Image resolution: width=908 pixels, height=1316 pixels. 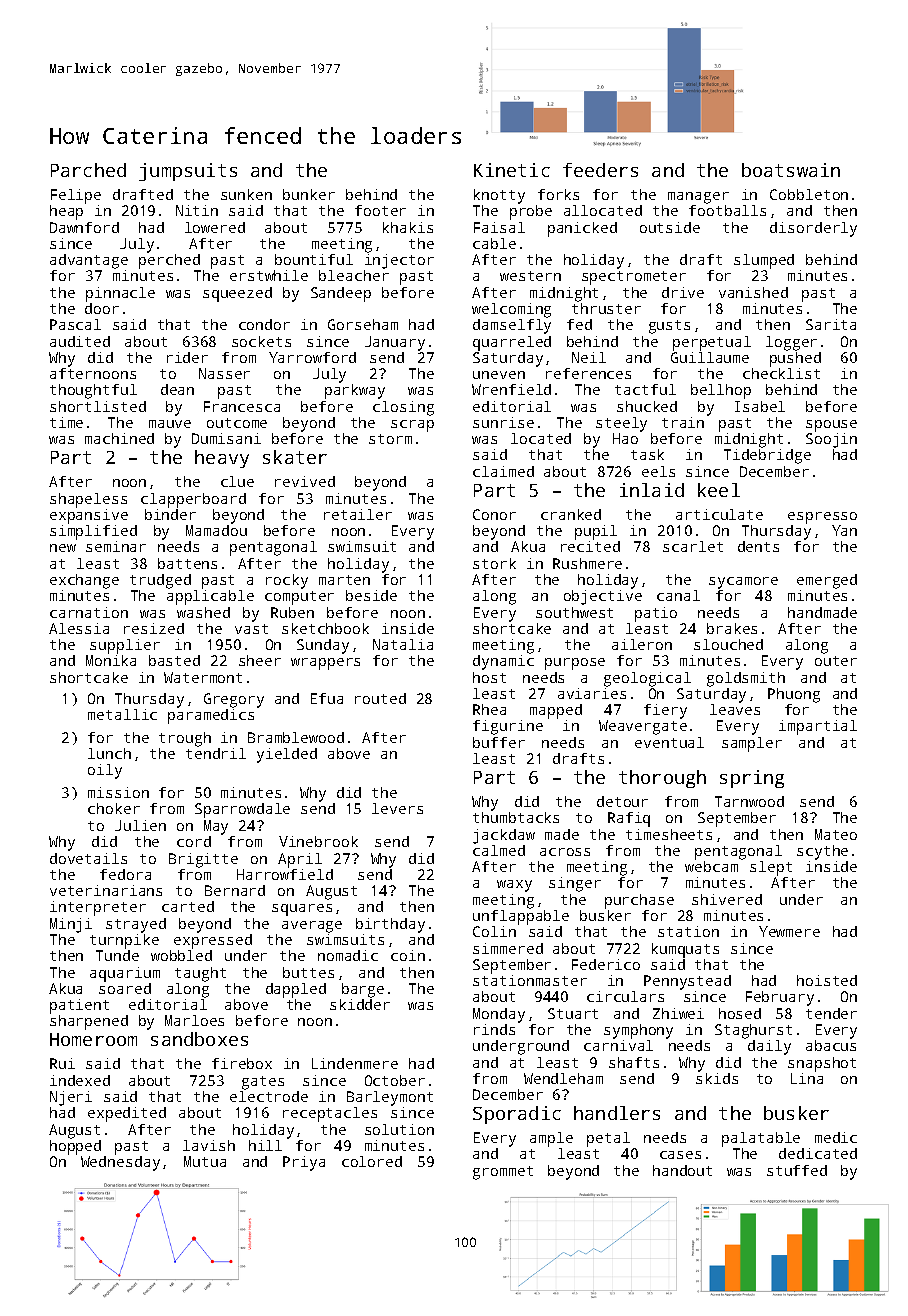 I want to click on manager, so click(x=698, y=198).
